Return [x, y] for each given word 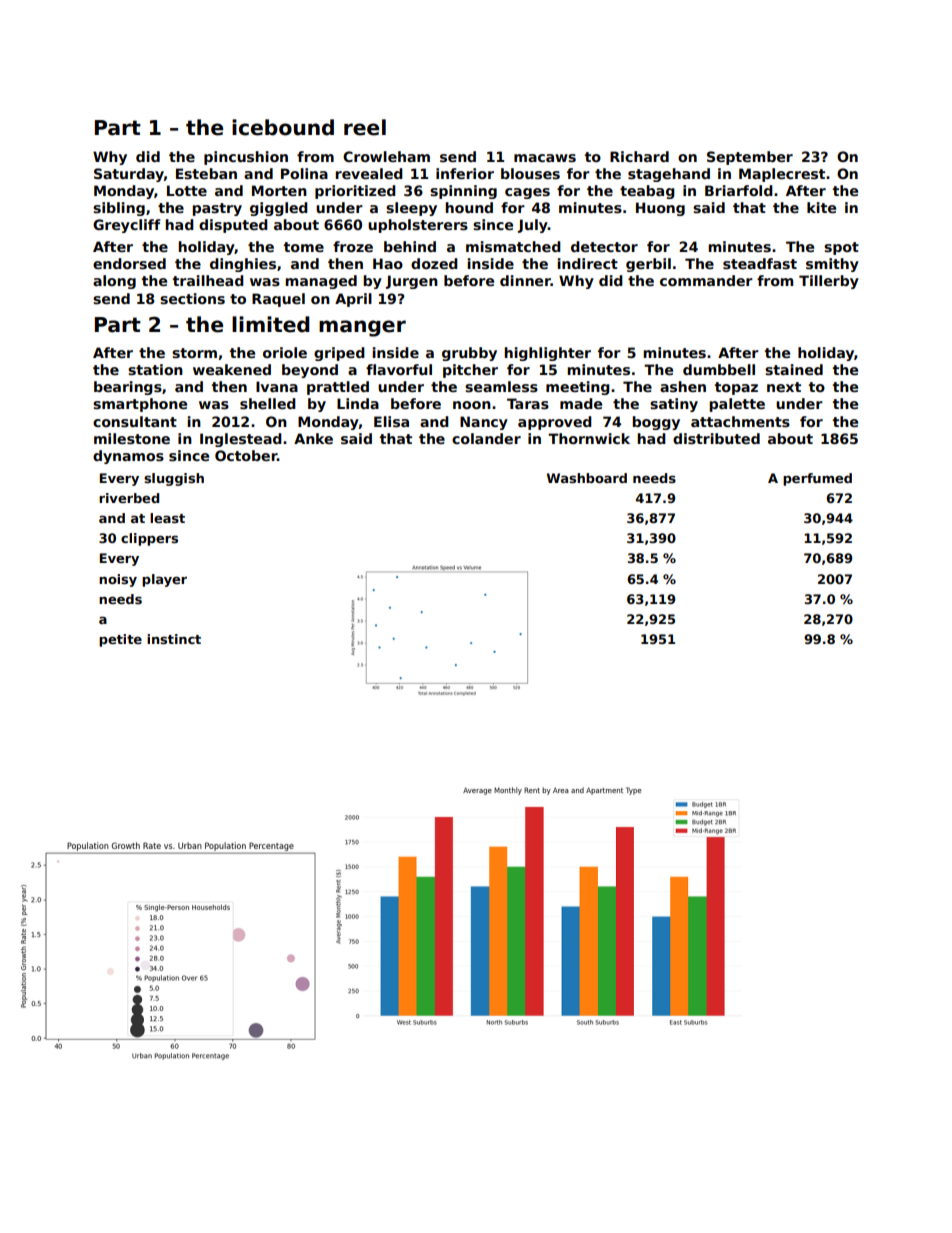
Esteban [206, 173]
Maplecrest [782, 175]
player [164, 580]
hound [469, 207]
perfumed [817, 479]
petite [120, 640]
